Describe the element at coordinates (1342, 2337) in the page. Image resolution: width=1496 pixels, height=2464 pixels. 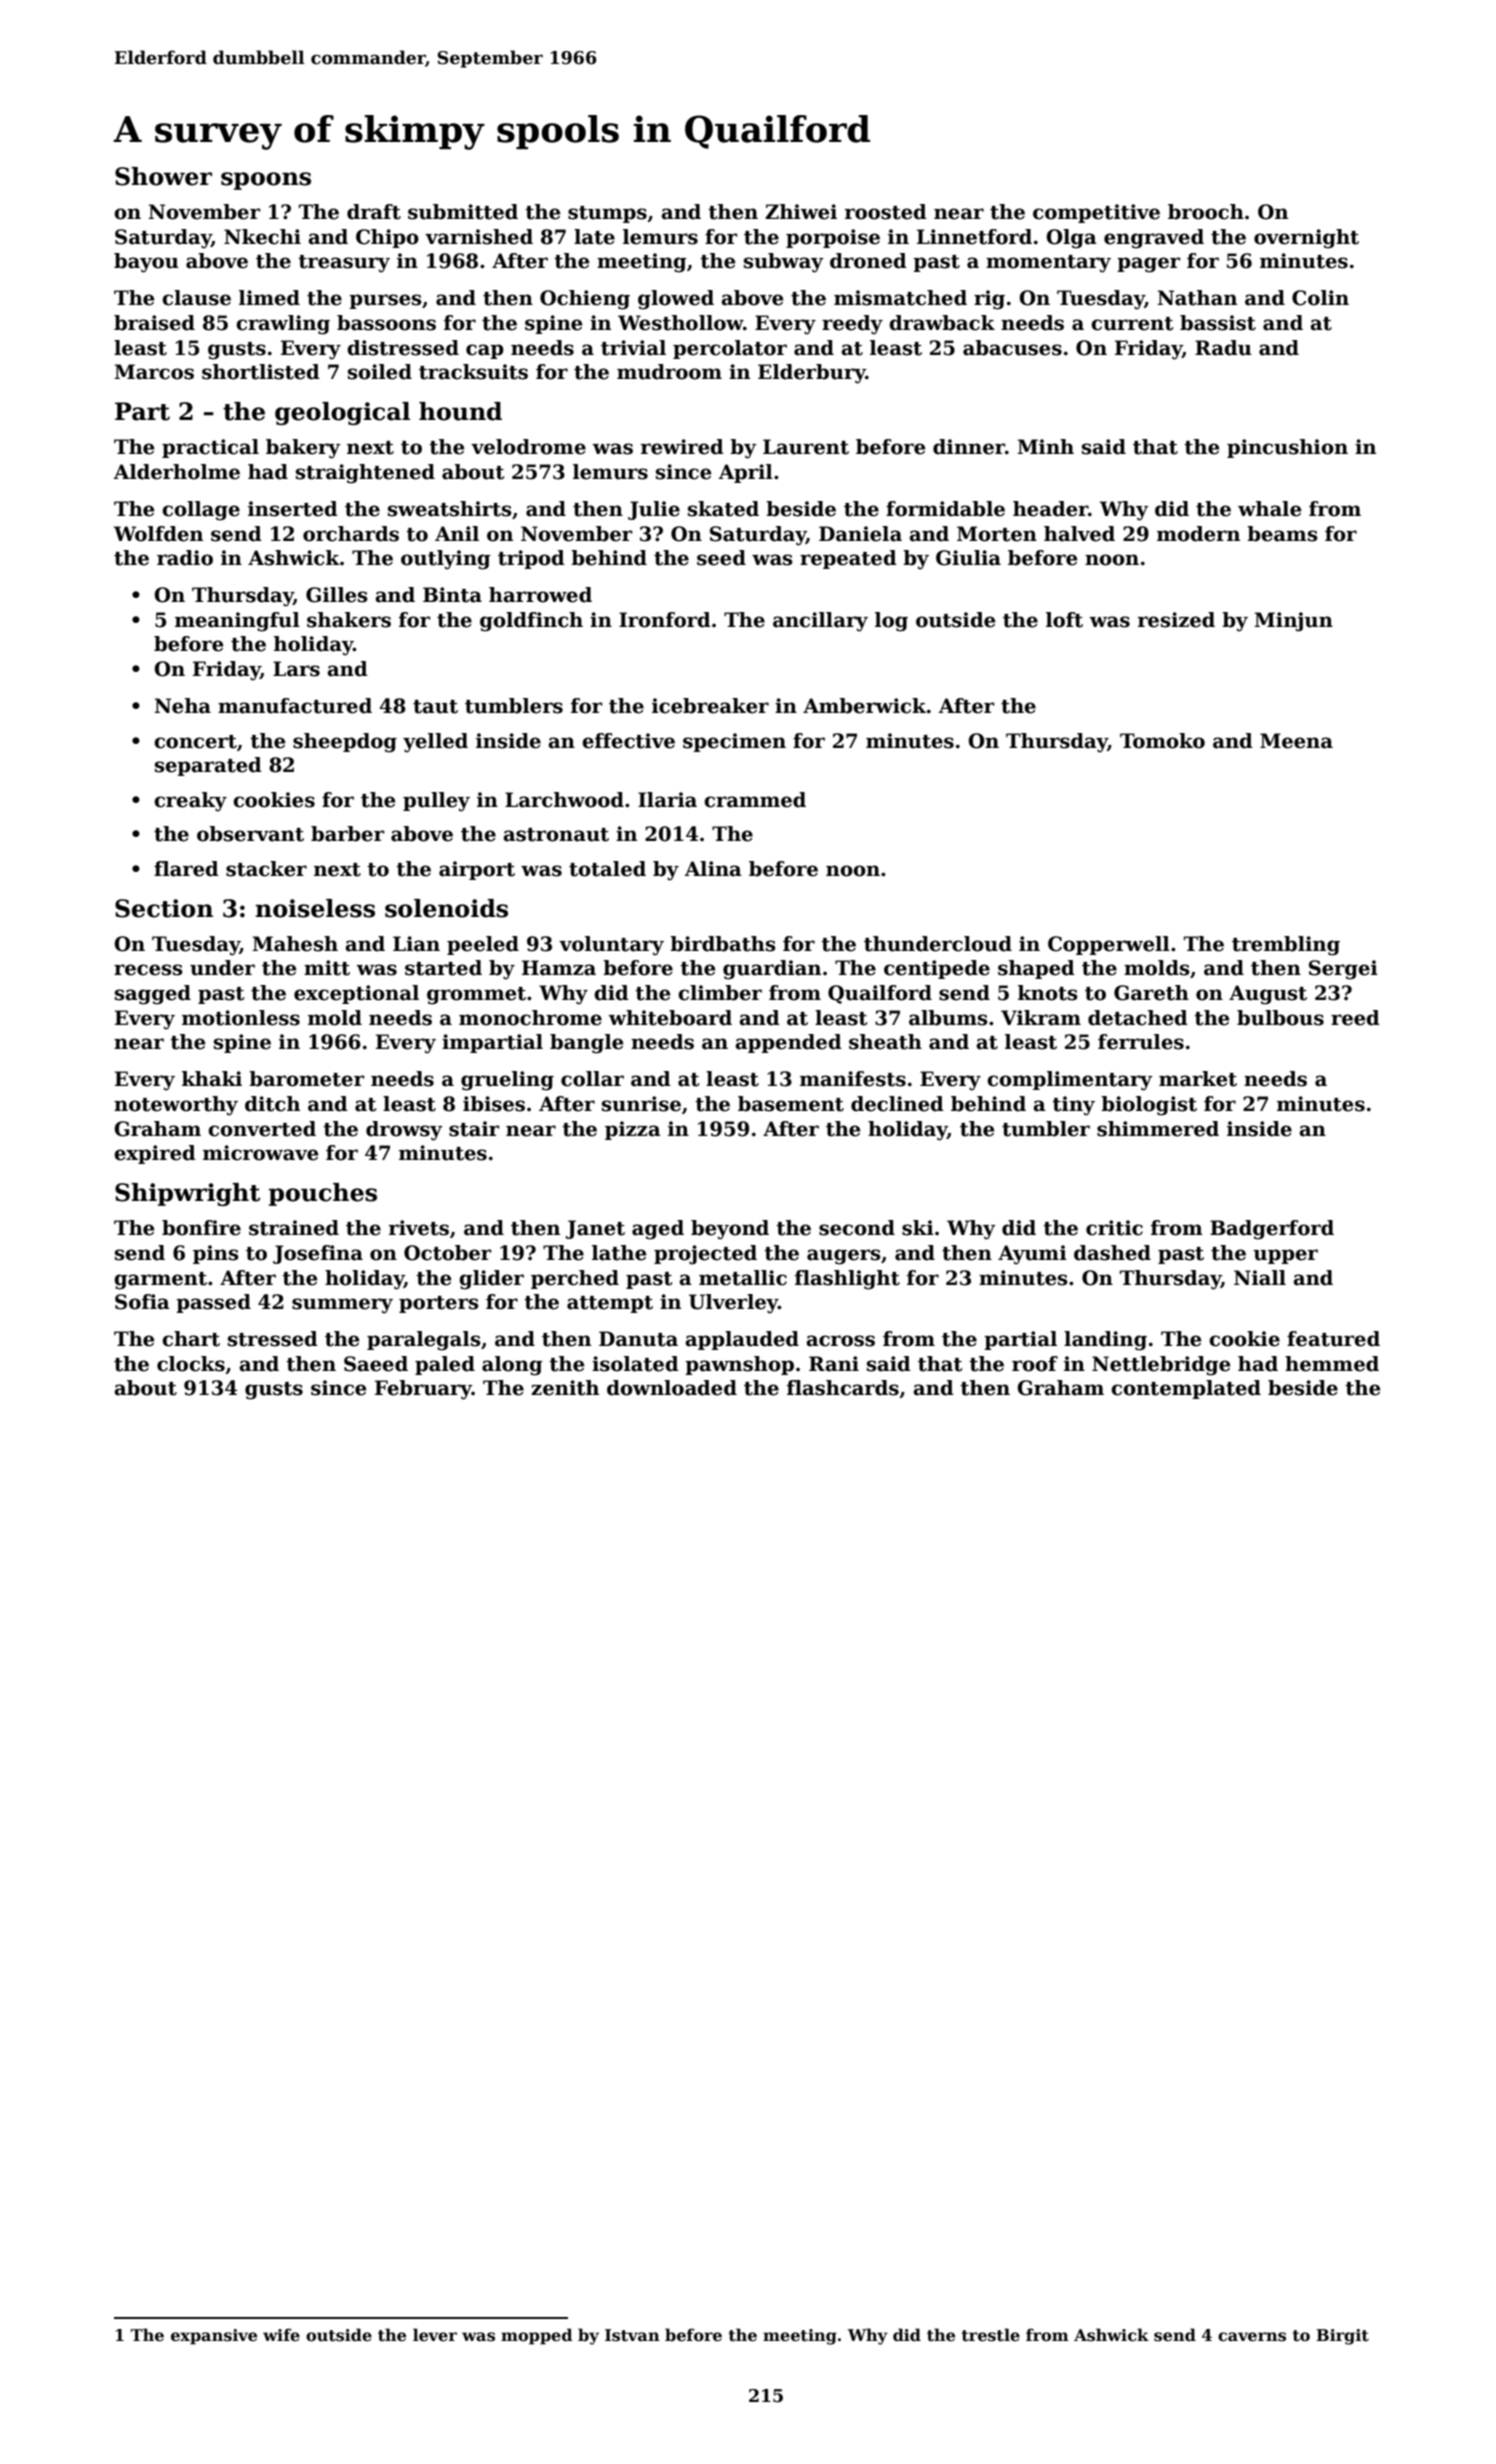
I see `Birgit` at that location.
